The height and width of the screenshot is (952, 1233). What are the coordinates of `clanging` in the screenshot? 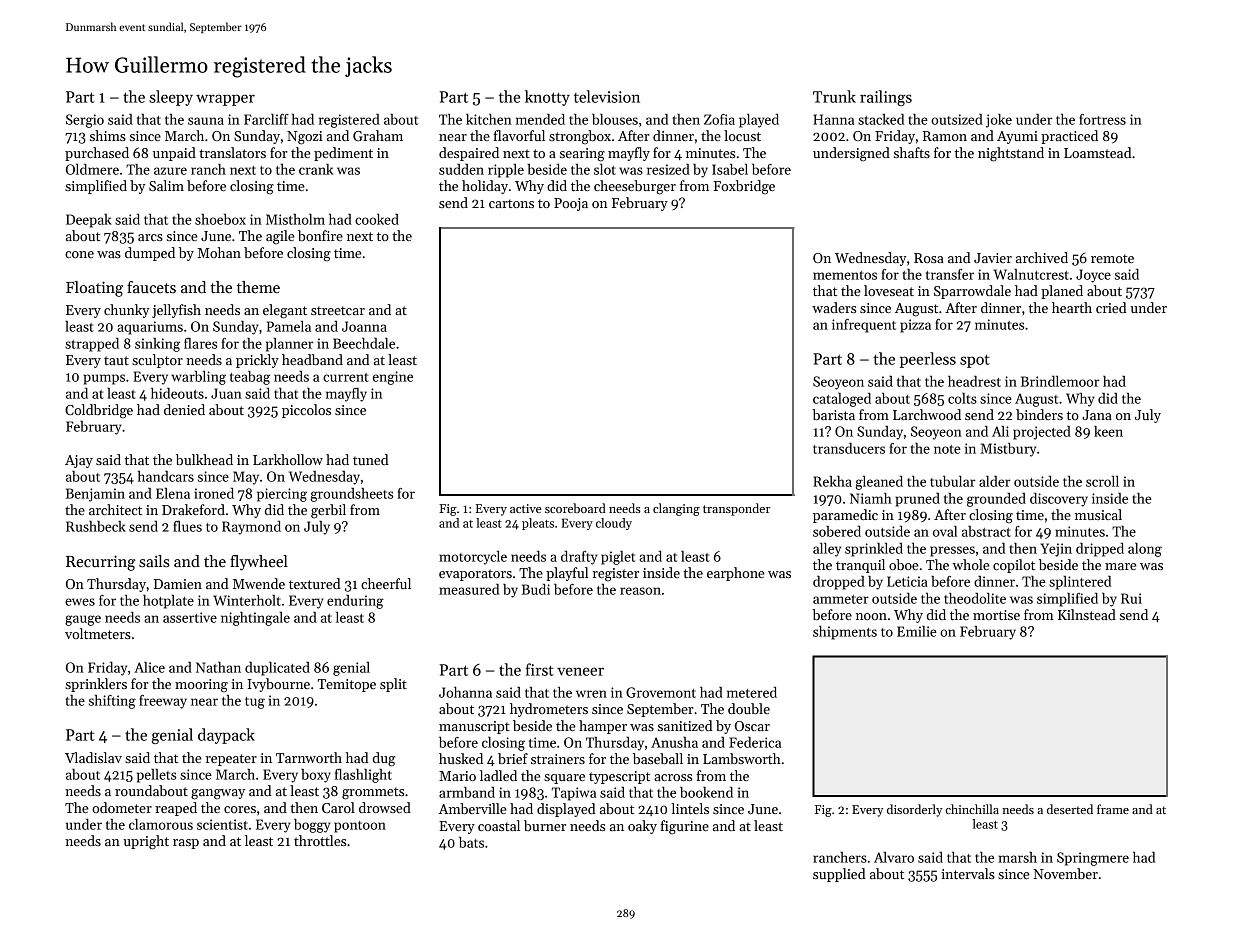 It's located at (676, 509).
